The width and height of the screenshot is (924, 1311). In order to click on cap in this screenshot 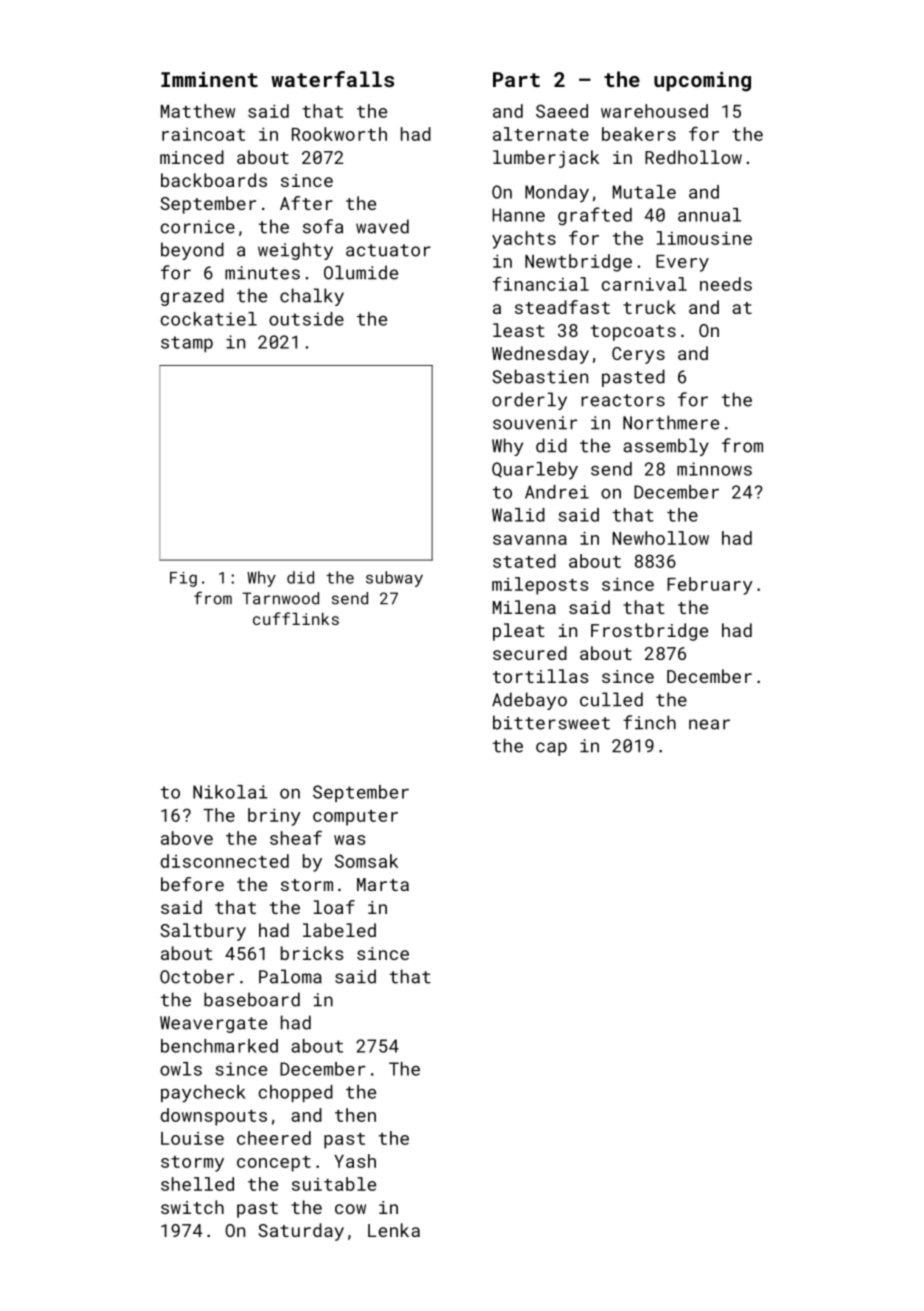, I will do `click(551, 749)`.
